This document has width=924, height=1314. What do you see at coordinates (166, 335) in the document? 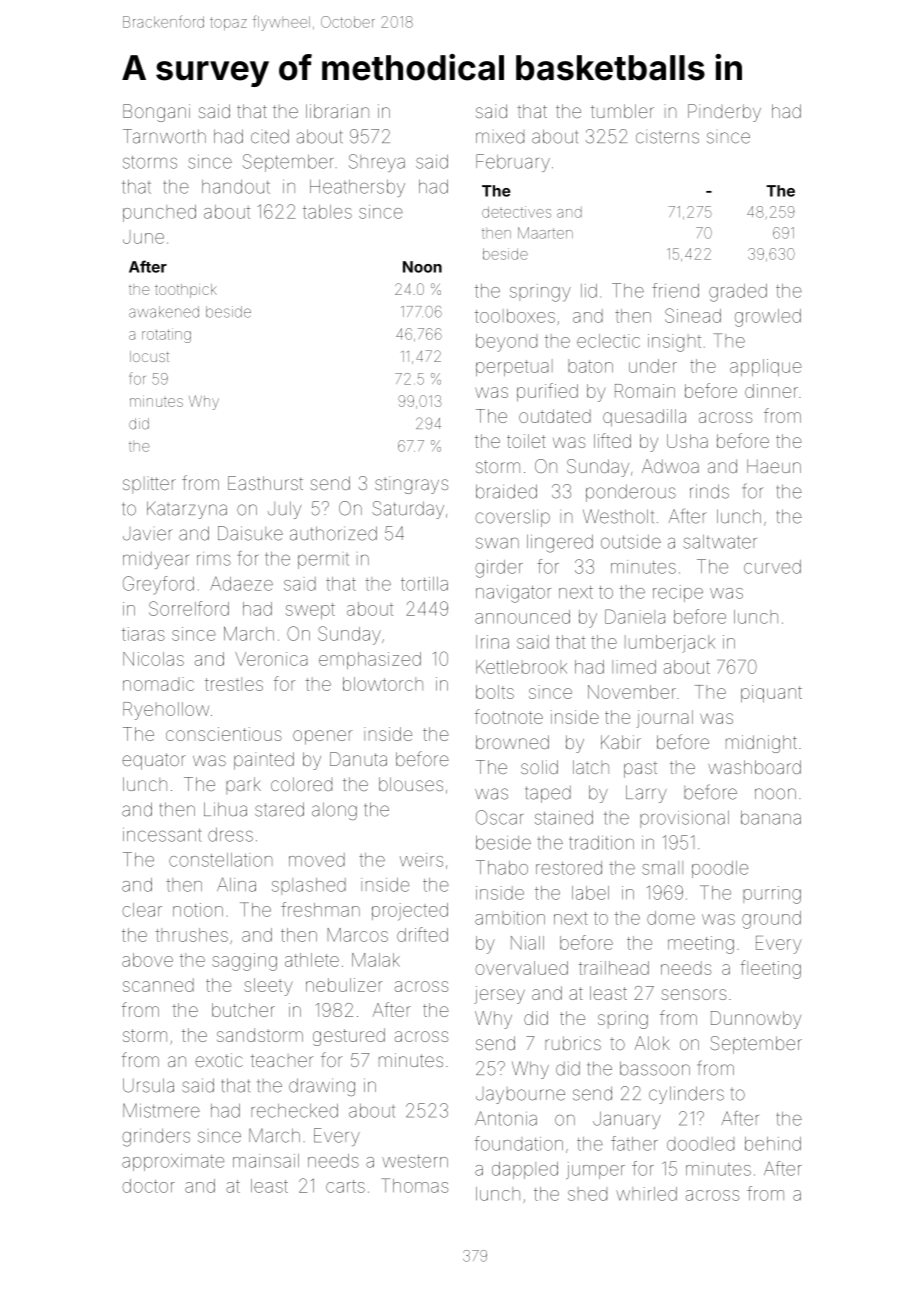
I see `rotating` at bounding box center [166, 335].
